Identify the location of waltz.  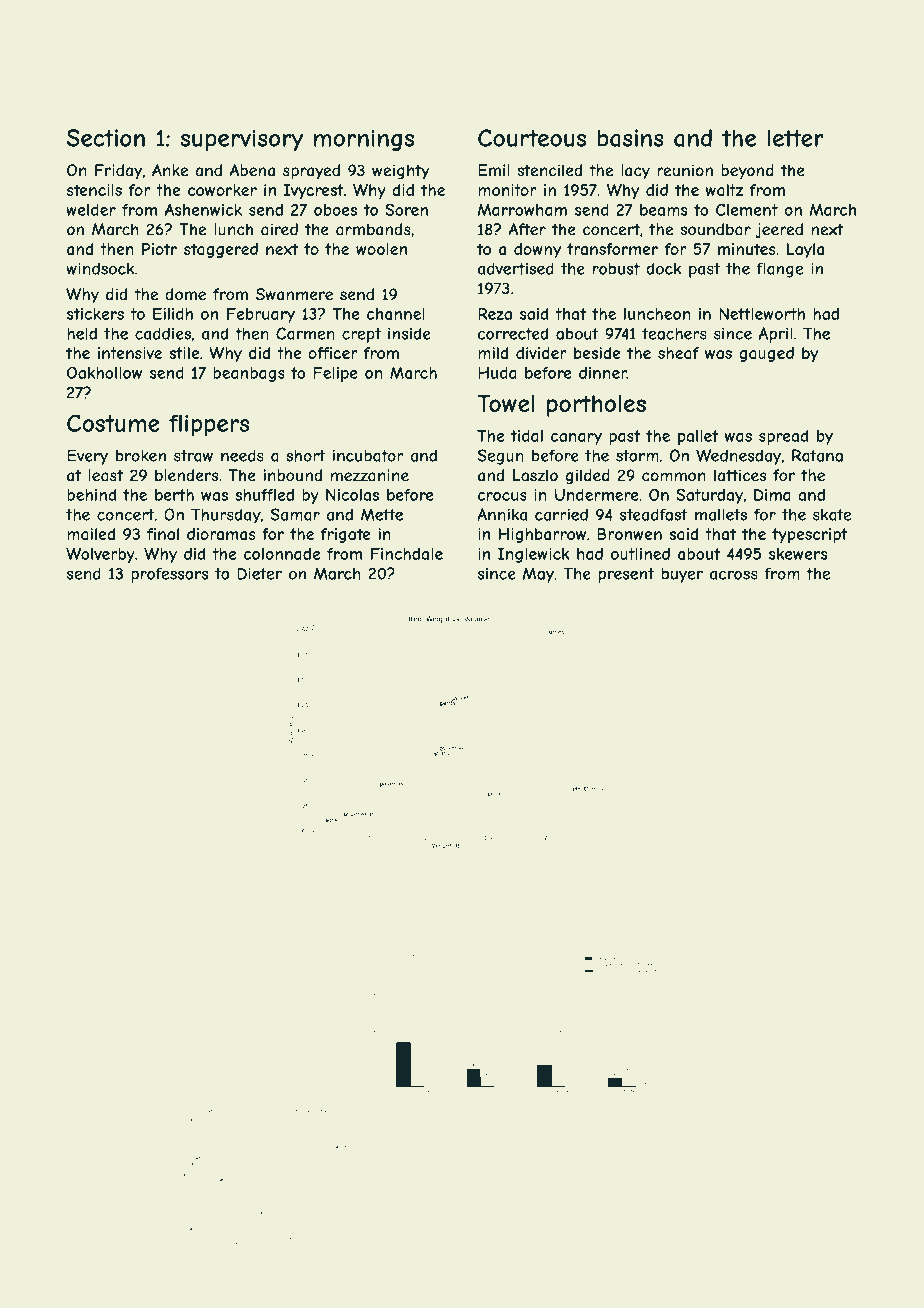
(724, 190).
